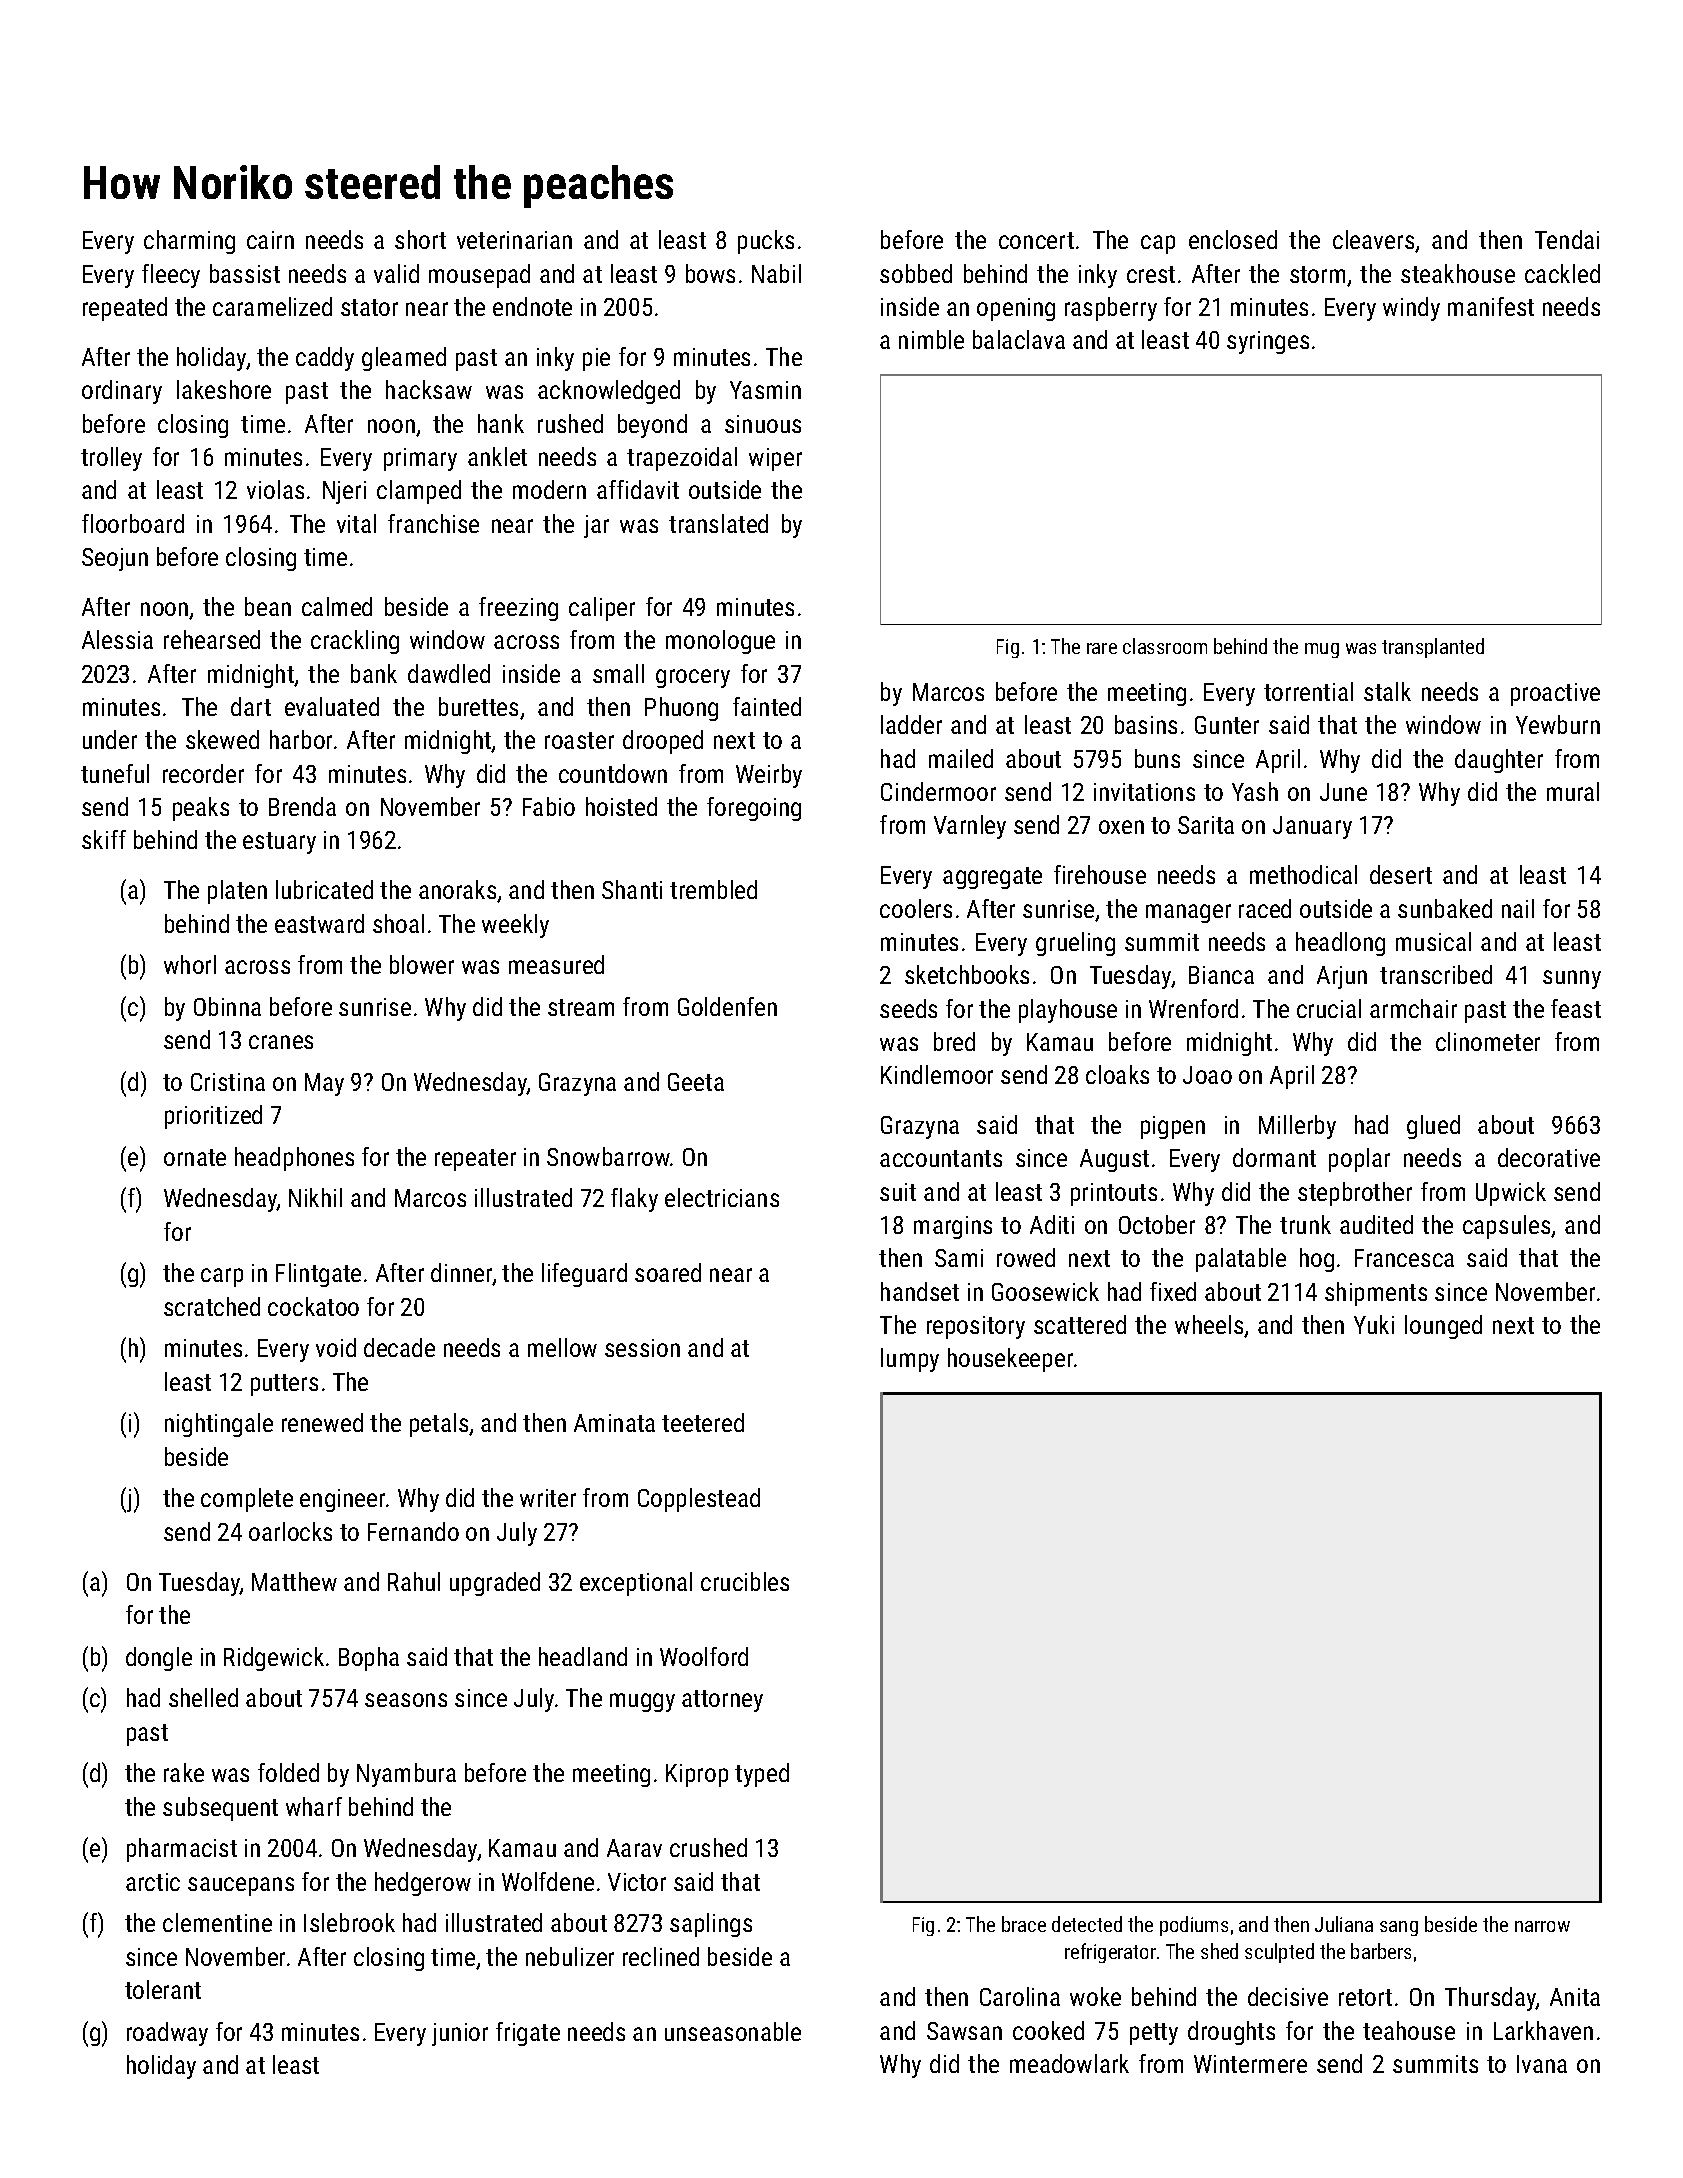 This page has width=1683, height=2178. I want to click on short, so click(420, 239).
